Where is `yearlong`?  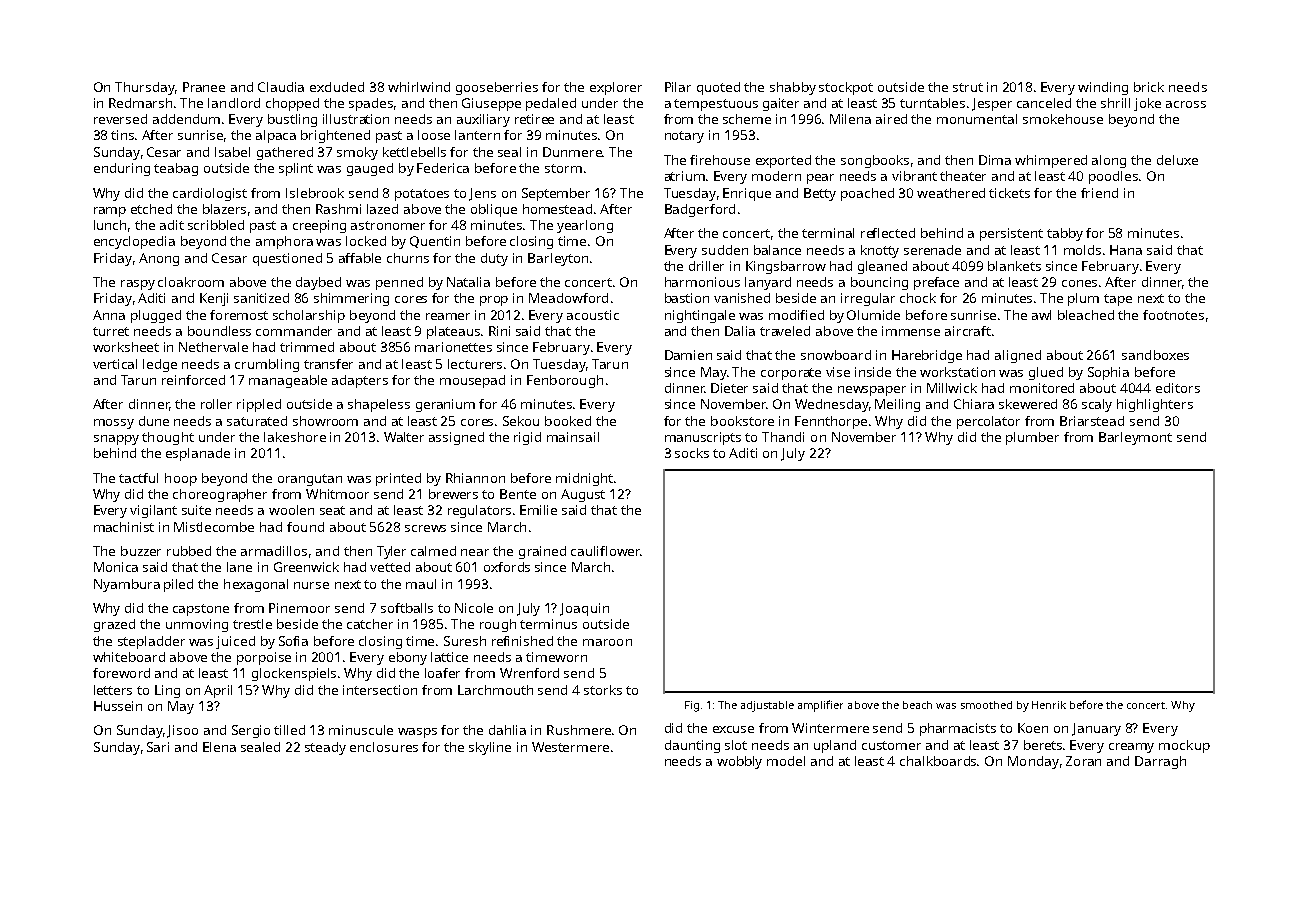 yearlong is located at coordinates (585, 226).
